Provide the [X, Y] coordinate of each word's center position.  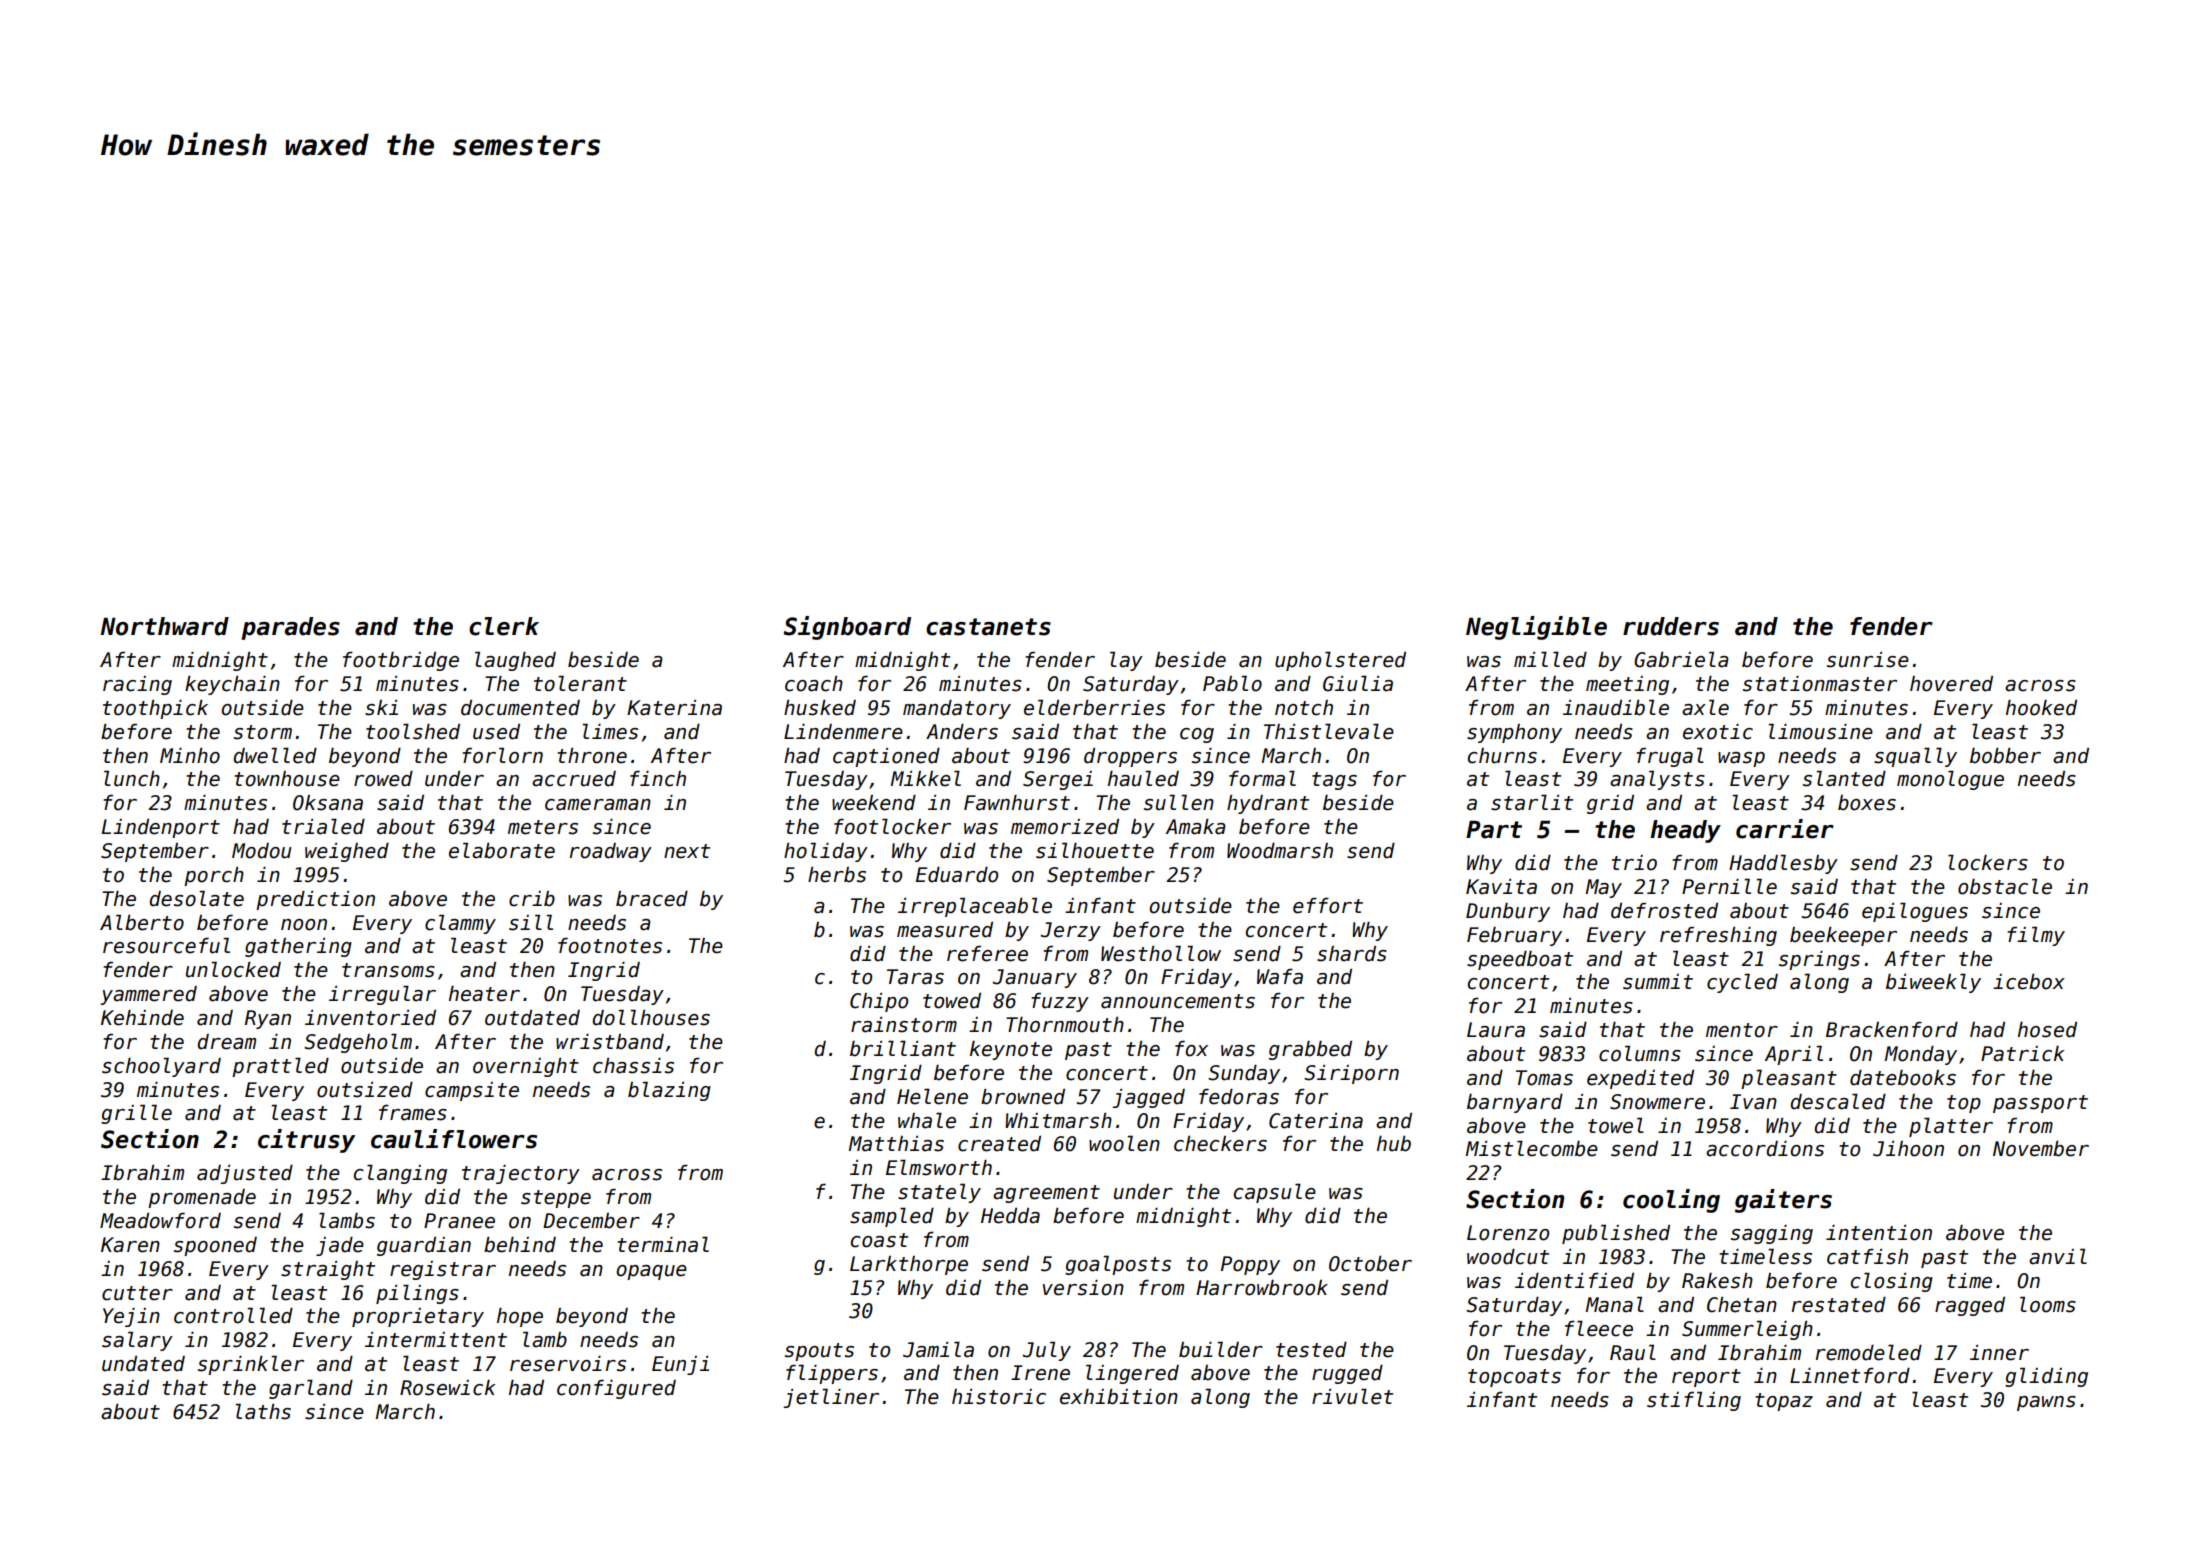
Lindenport [161, 828]
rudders [1671, 626]
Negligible [1536, 628]
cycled [1742, 983]
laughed [515, 661]
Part [1494, 829]
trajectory [521, 1174]
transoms [388, 970]
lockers [1988, 862]
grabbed [1310, 1050]
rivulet [1352, 1396]
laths [263, 1411]
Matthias [896, 1144]
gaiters [1783, 1201]
